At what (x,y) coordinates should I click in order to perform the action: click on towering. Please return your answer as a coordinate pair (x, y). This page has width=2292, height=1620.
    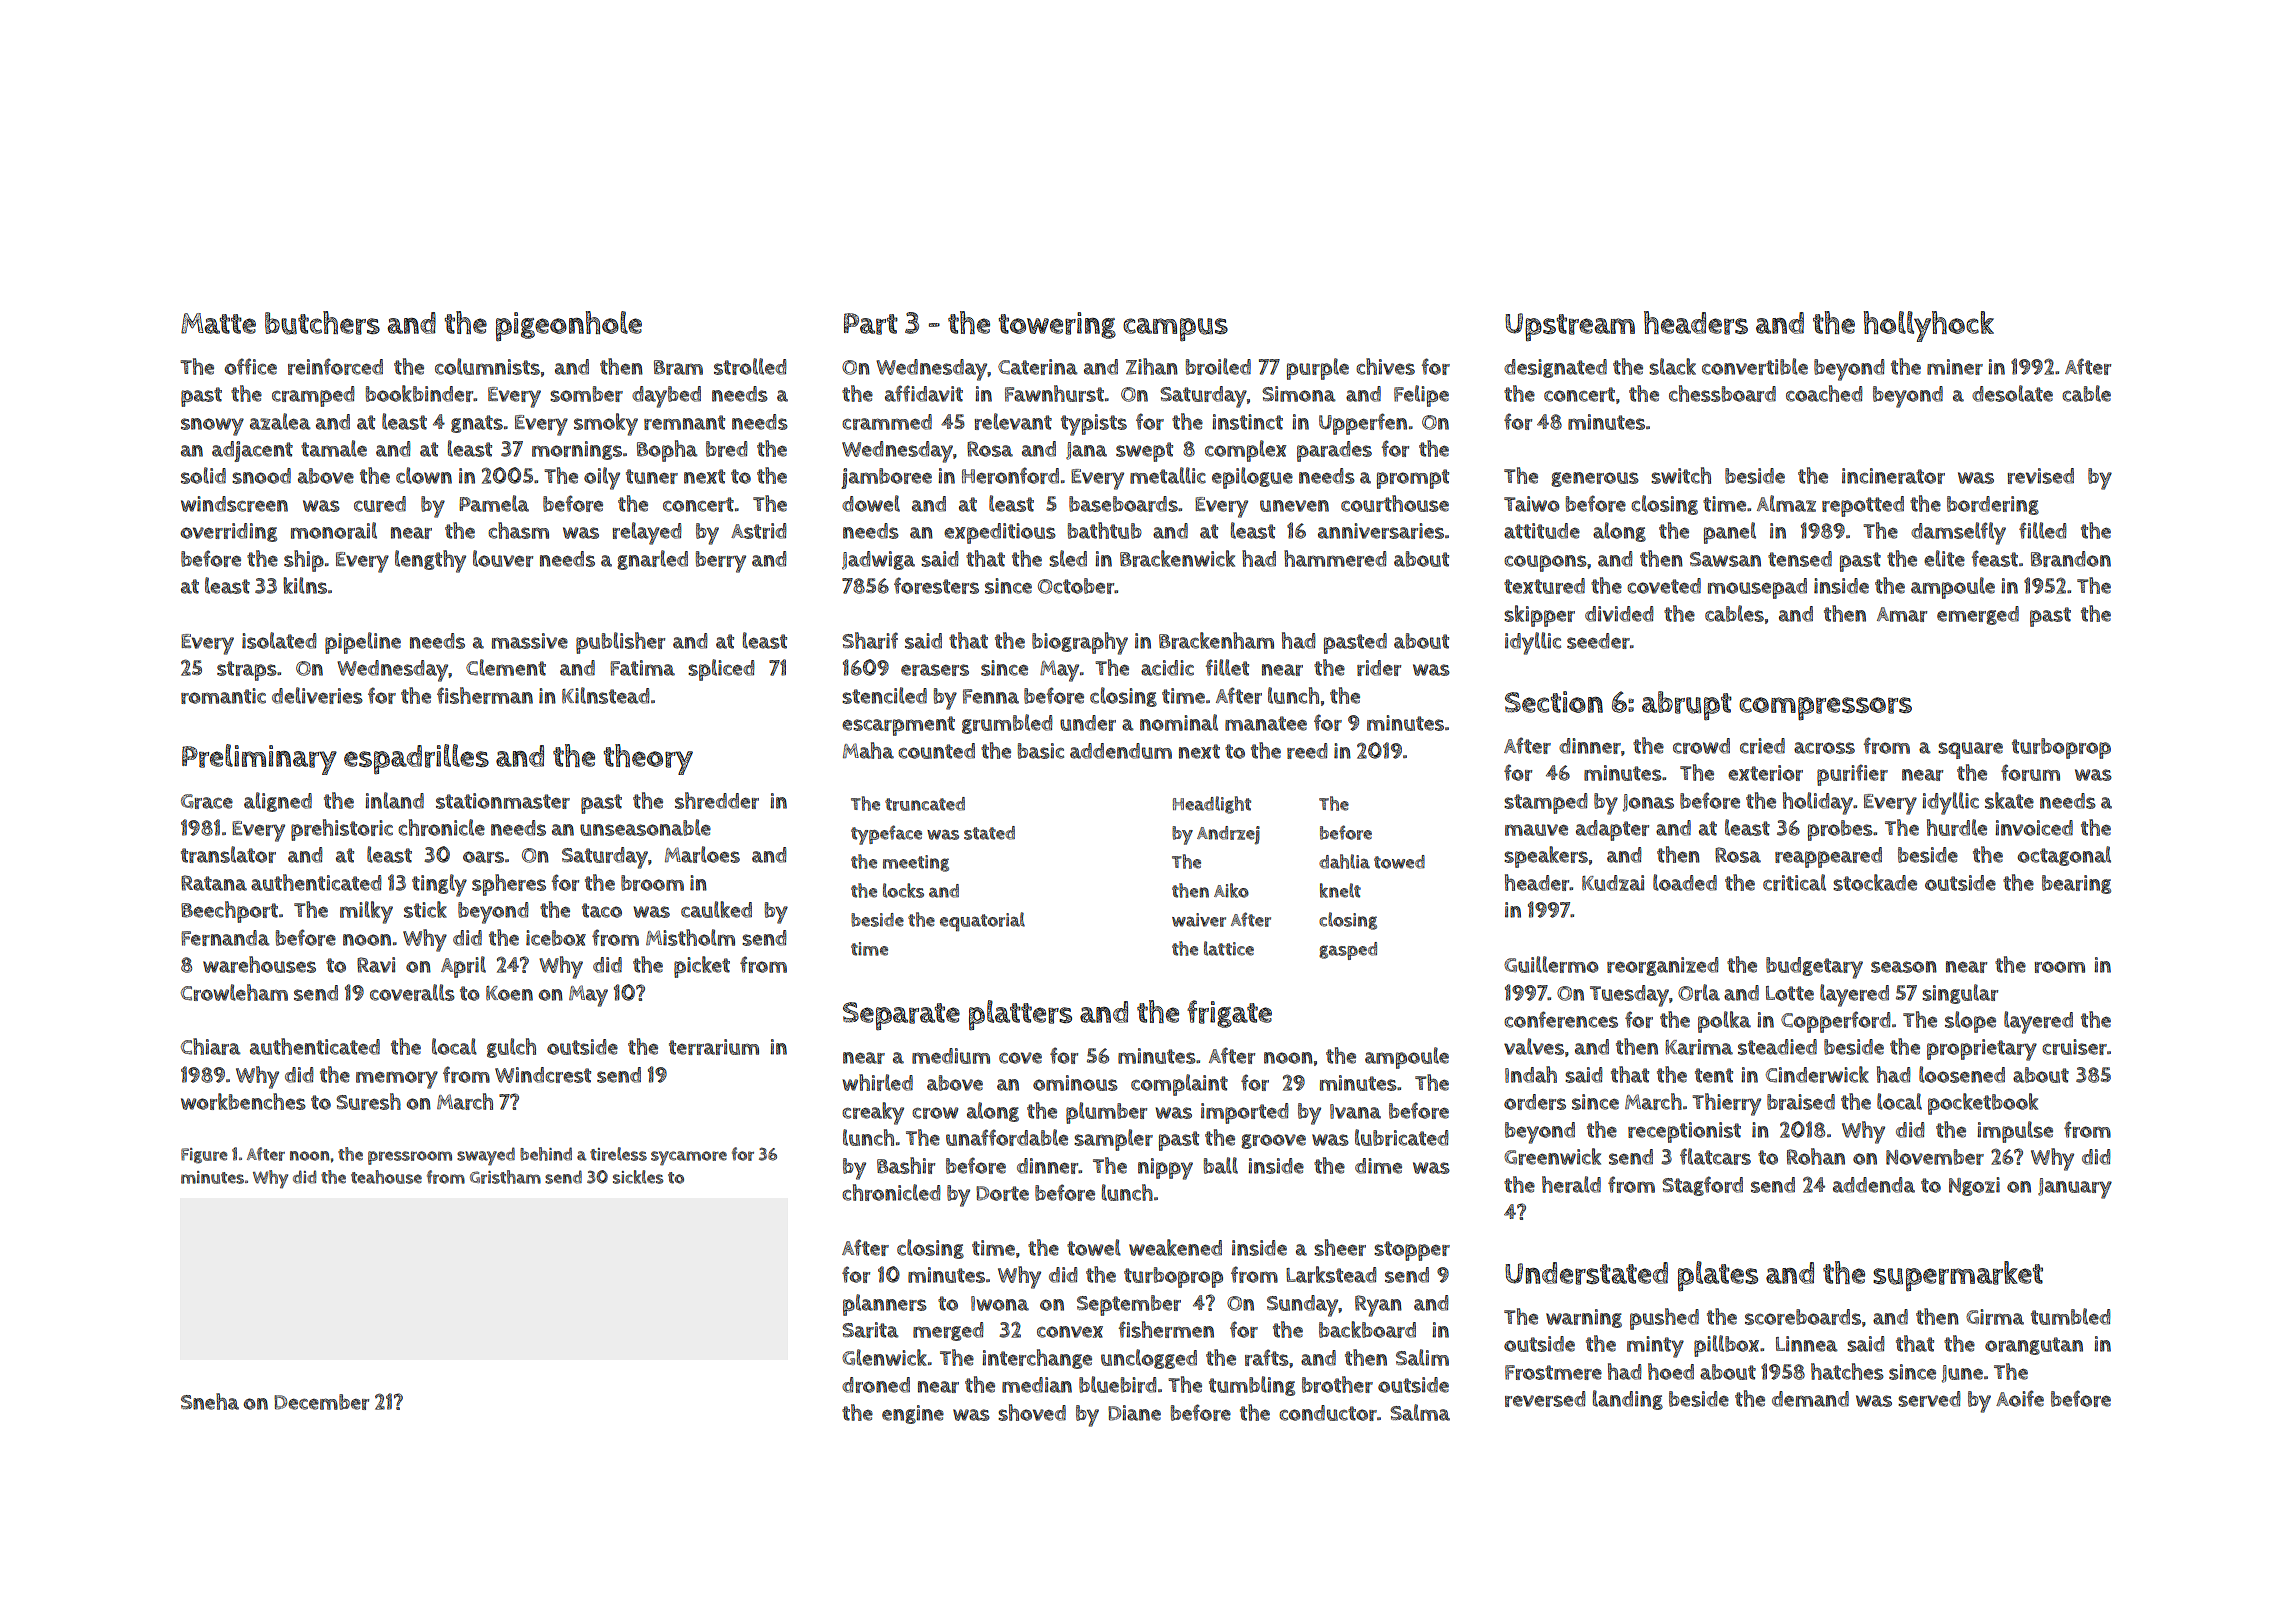
    Looking at the image, I should click on (1057, 325).
